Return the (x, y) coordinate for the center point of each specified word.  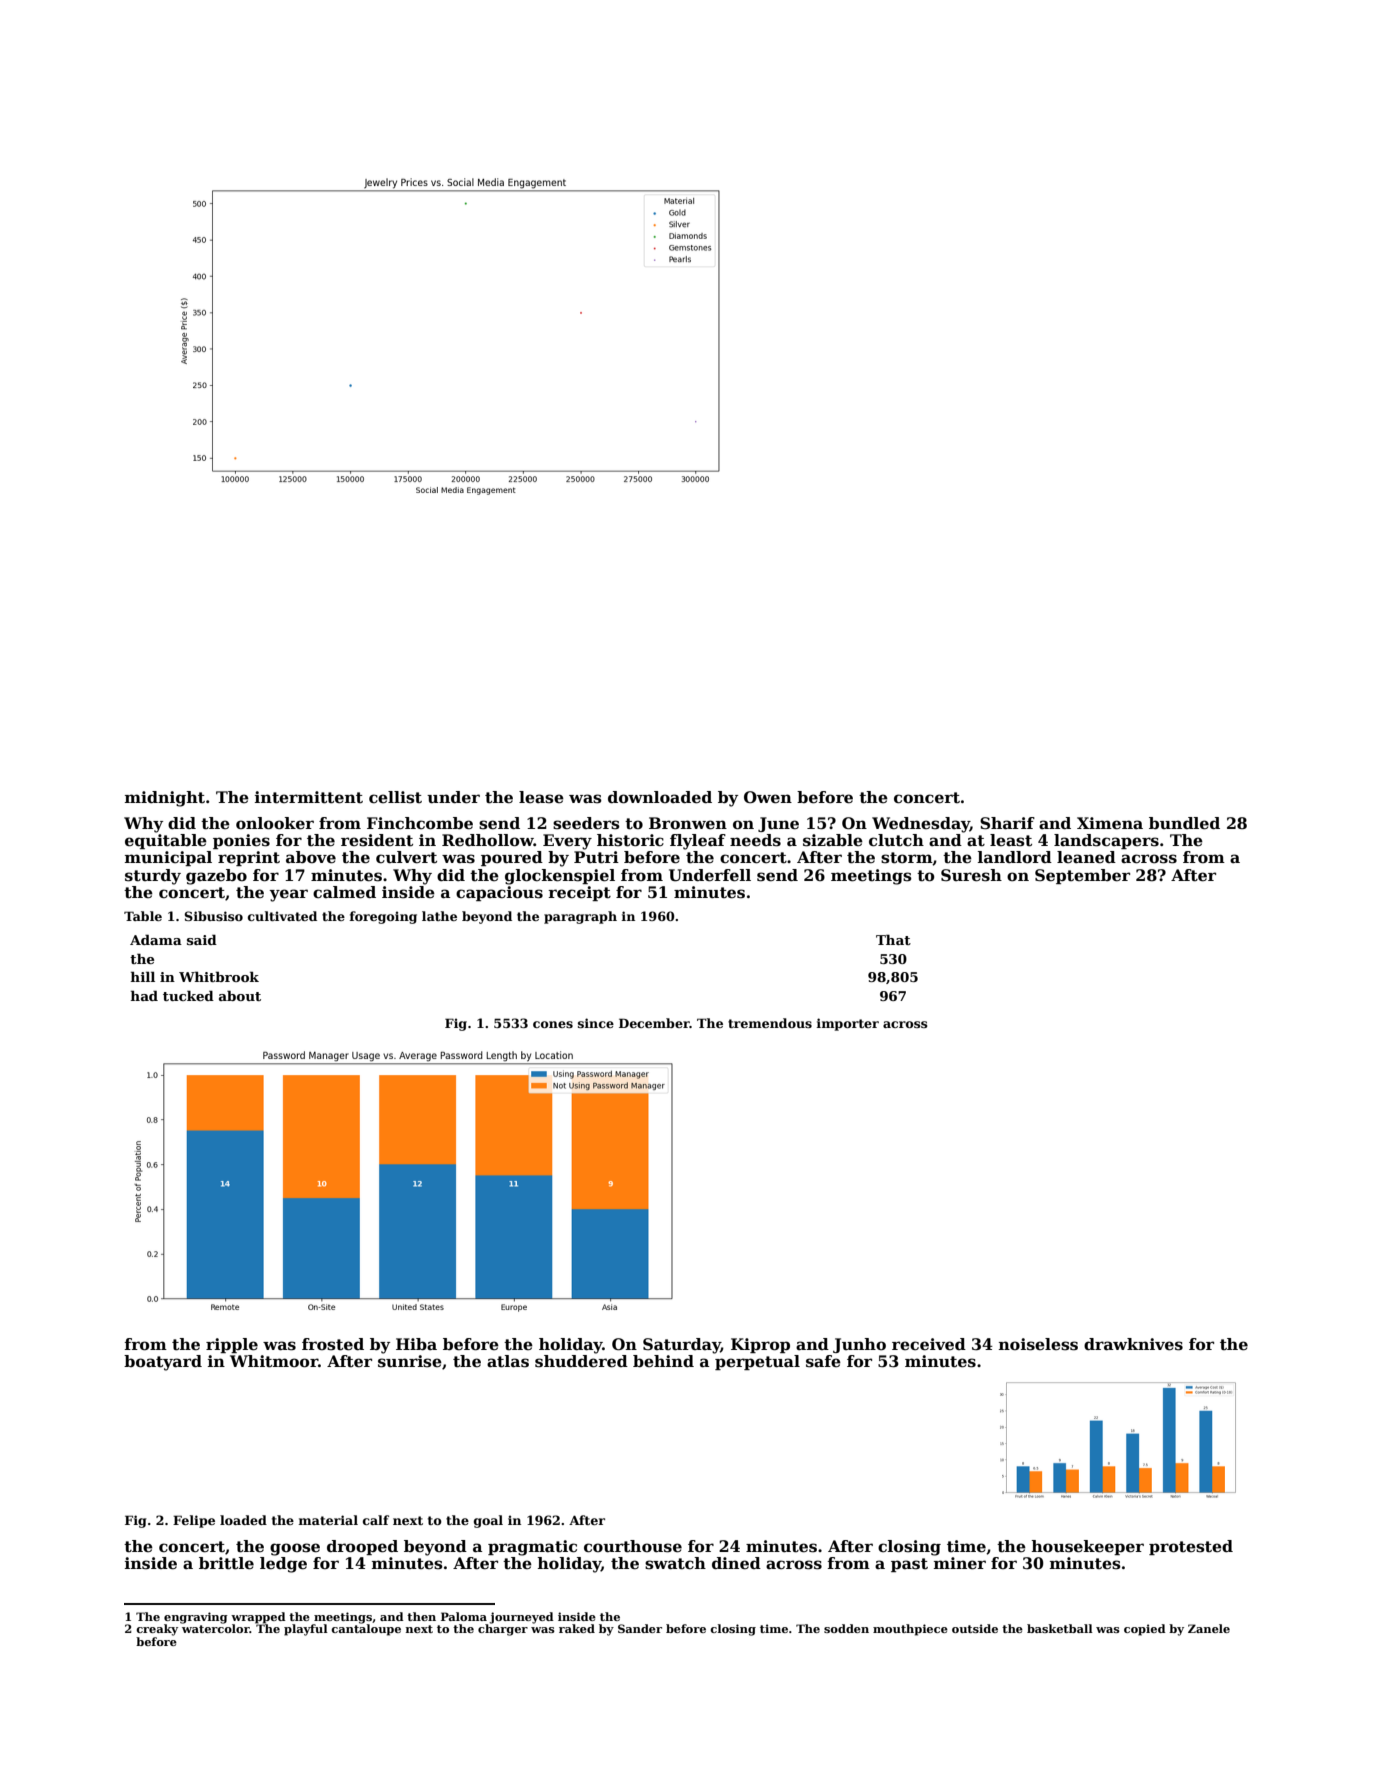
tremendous (770, 1023)
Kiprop (760, 1345)
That (893, 939)
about (240, 995)
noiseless (1038, 1344)
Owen (768, 797)
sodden (846, 1628)
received (929, 1344)
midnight (165, 799)
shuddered (581, 1361)
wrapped (258, 1618)
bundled (1184, 823)
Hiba (416, 1344)
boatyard (163, 1363)
